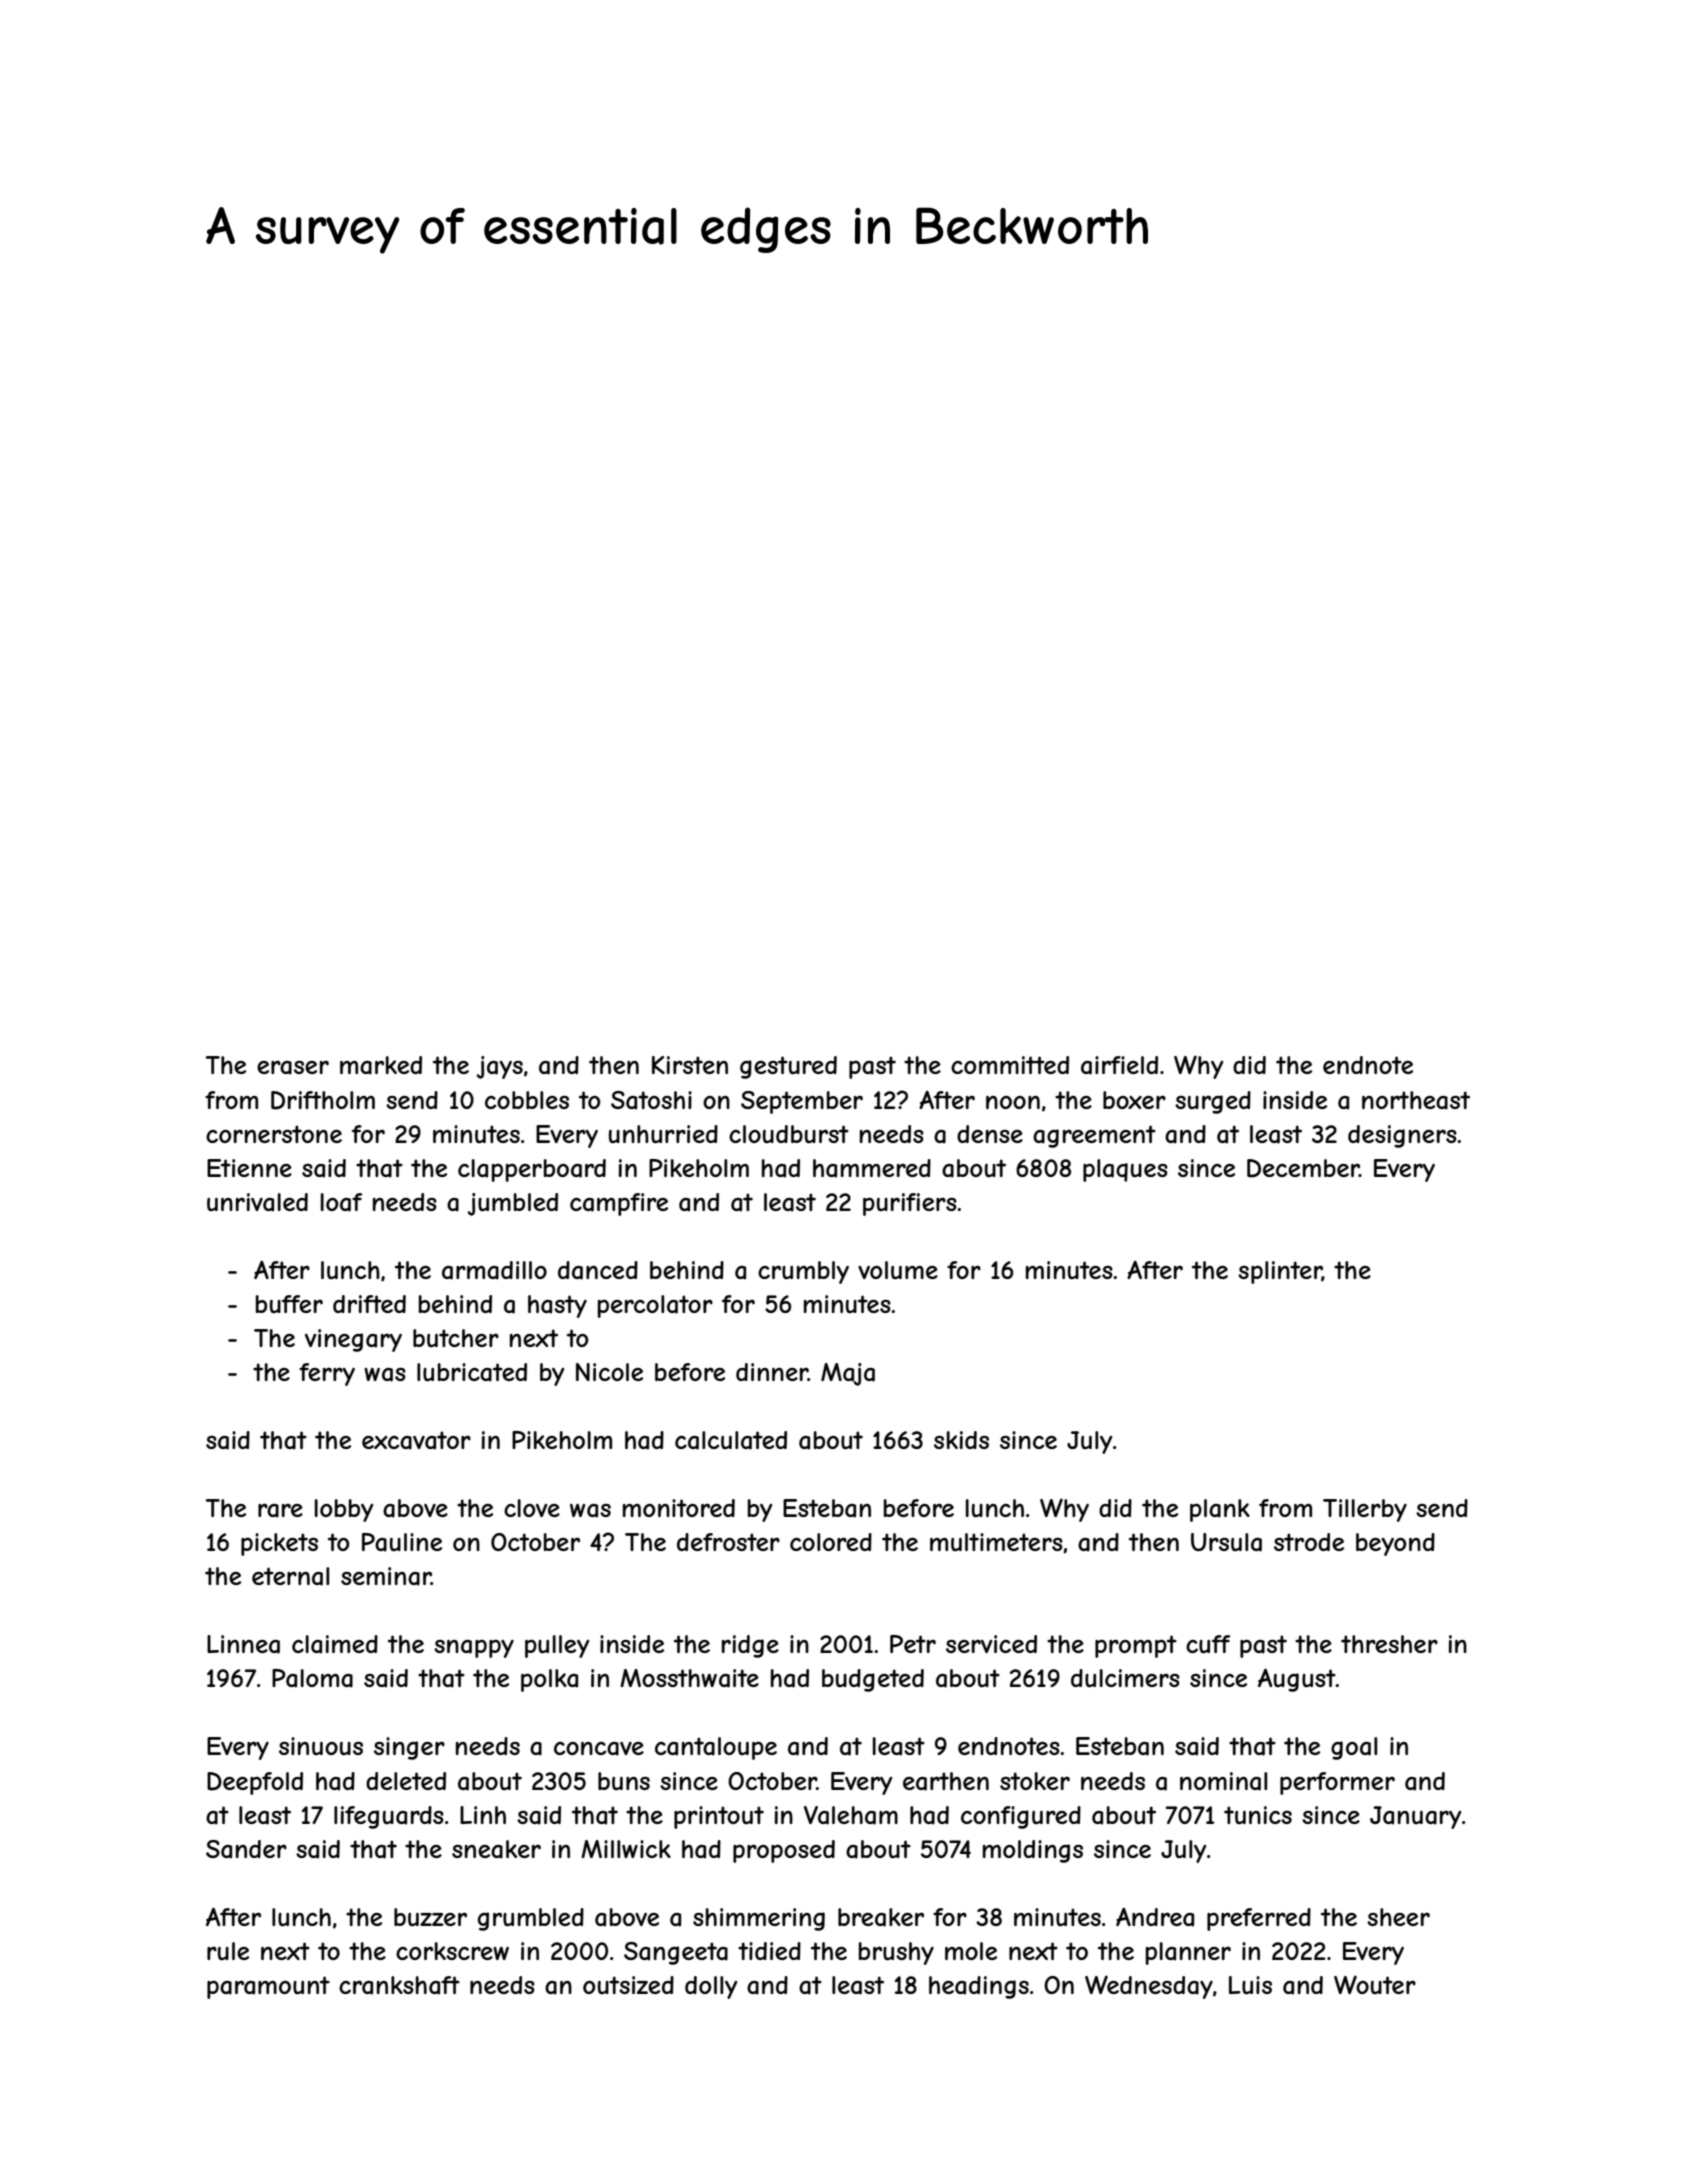 Image resolution: width=1683 pixels, height=2178 pixels. Describe the element at coordinates (731, 1440) in the page. I see `calculated` at that location.
